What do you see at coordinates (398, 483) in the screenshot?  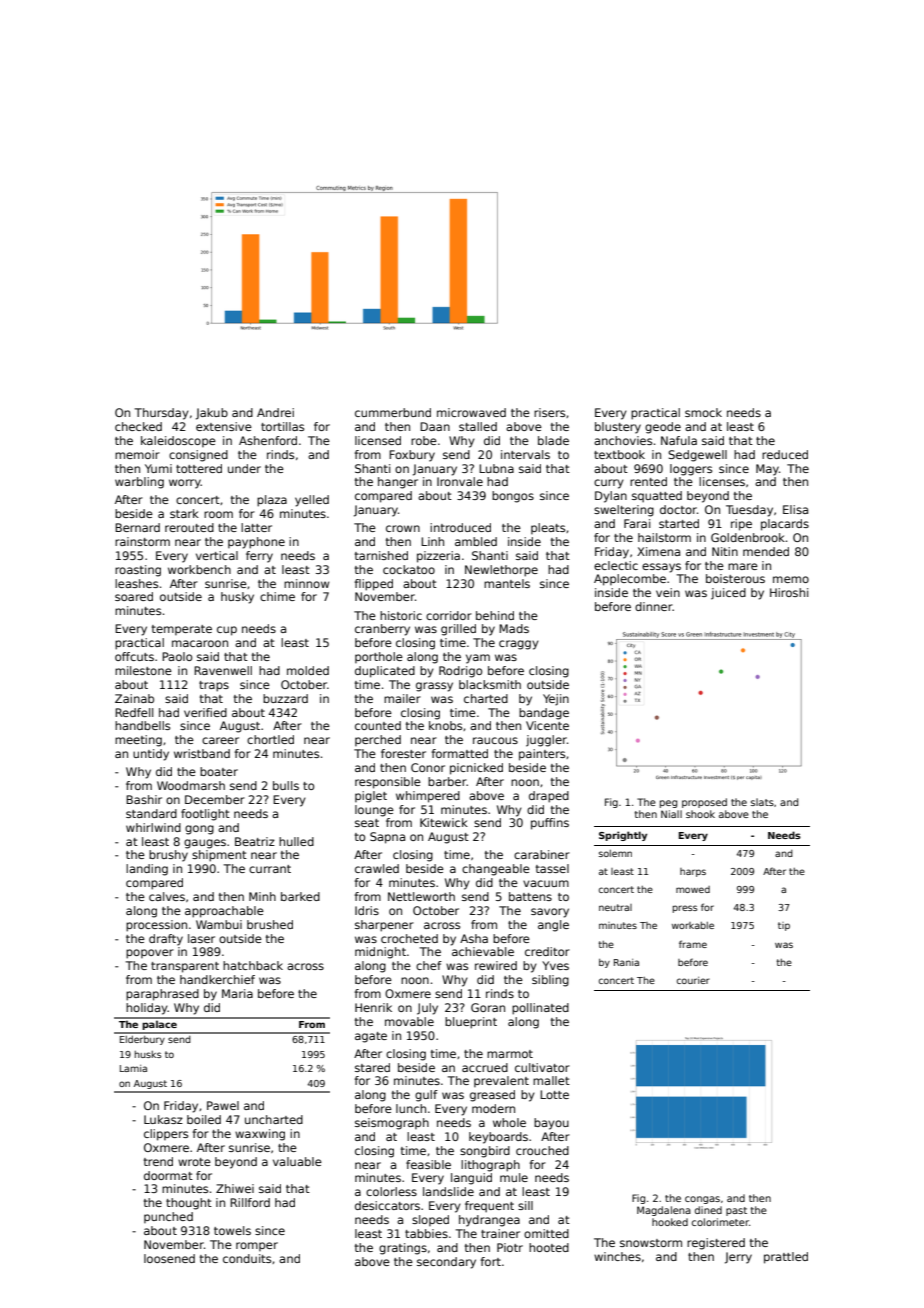 I see `hanger` at bounding box center [398, 483].
